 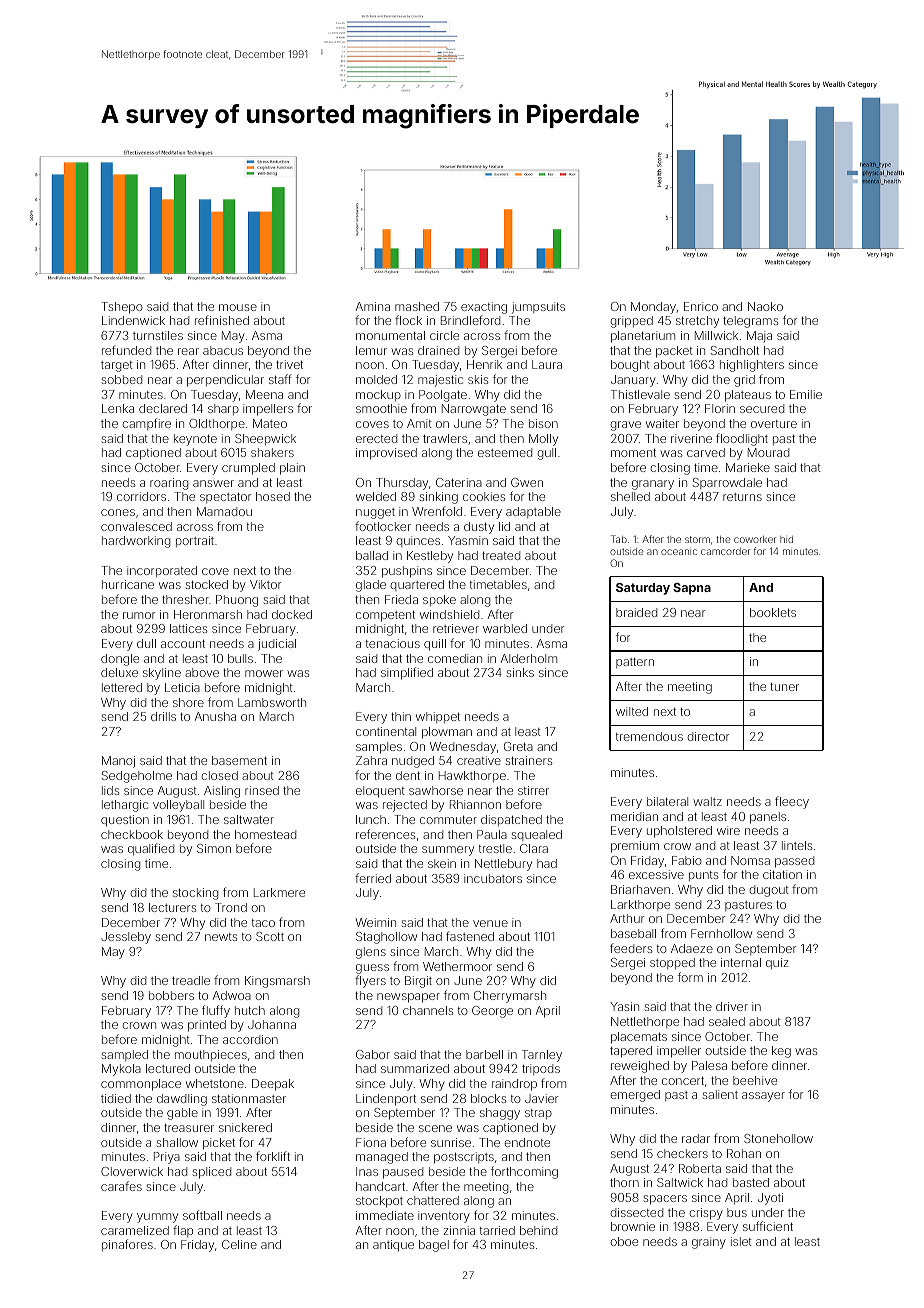 I want to click on Lindenport, so click(x=386, y=1100).
